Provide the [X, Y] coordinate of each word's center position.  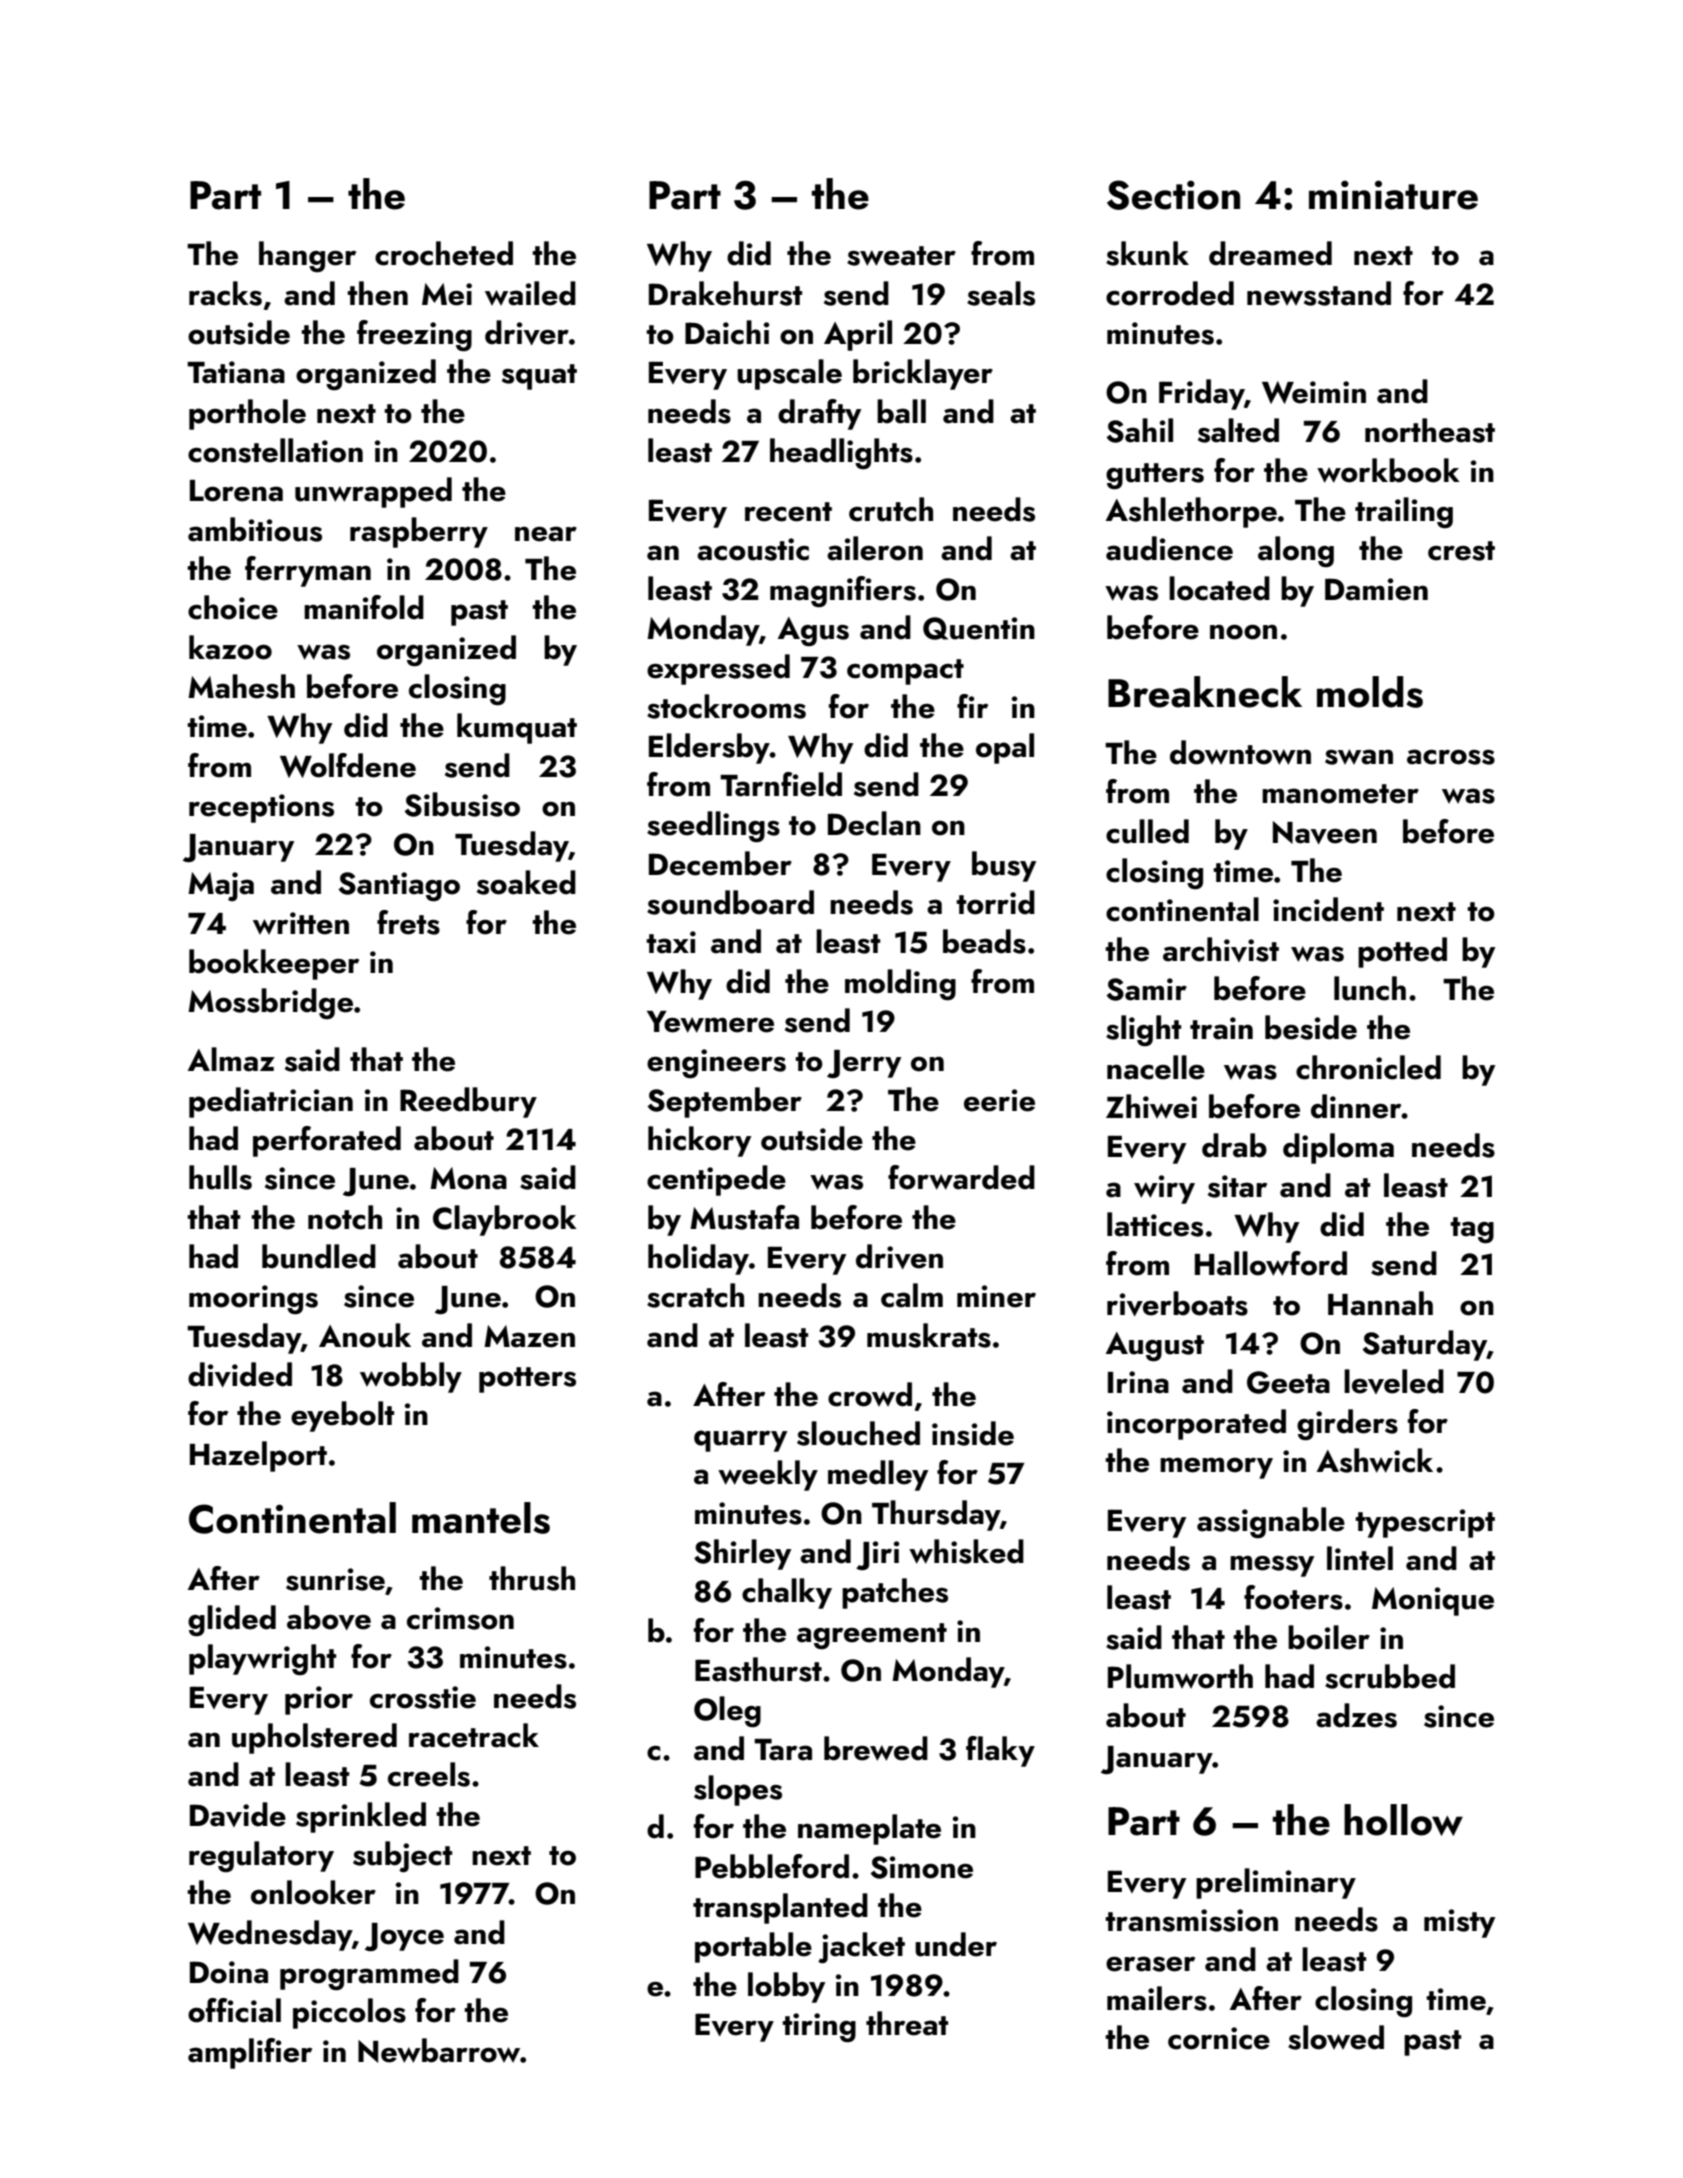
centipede [716, 1180]
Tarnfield [781, 784]
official [234, 2010]
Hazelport [258, 1456]
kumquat [517, 728]
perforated [327, 1141]
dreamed [1270, 253]
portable [753, 1947]
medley [878, 1475]
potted [1402, 952]
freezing [414, 335]
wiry [1164, 1189]
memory [1216, 1468]
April [858, 335]
